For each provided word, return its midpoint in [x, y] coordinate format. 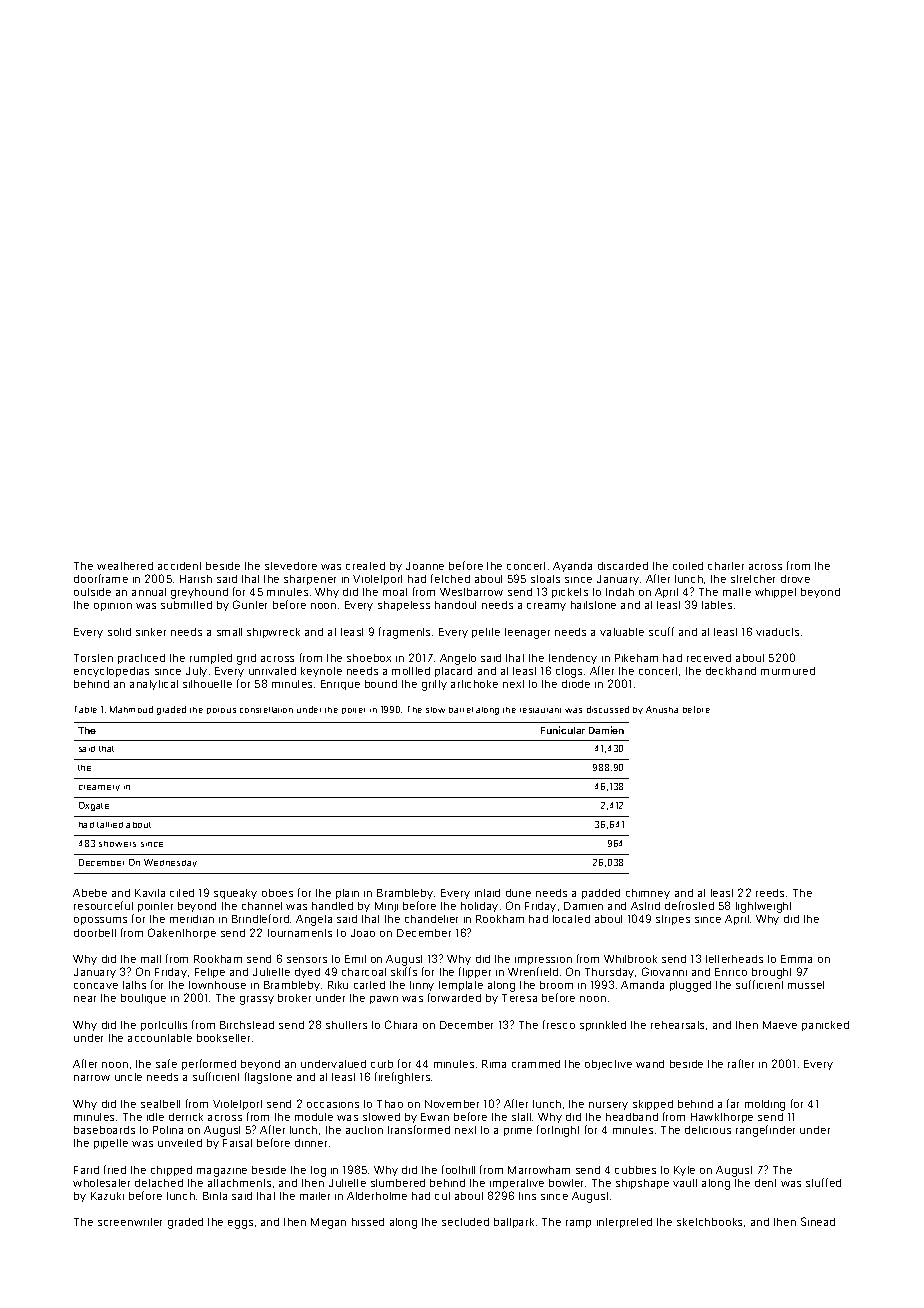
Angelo [458, 659]
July [196, 672]
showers [117, 844]
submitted [186, 605]
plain [347, 894]
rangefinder [765, 1131]
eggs [240, 1224]
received [709, 658]
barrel [461, 710]
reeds [770, 893]
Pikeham [636, 658]
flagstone [268, 1078]
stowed [381, 1117]
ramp [578, 1224]
